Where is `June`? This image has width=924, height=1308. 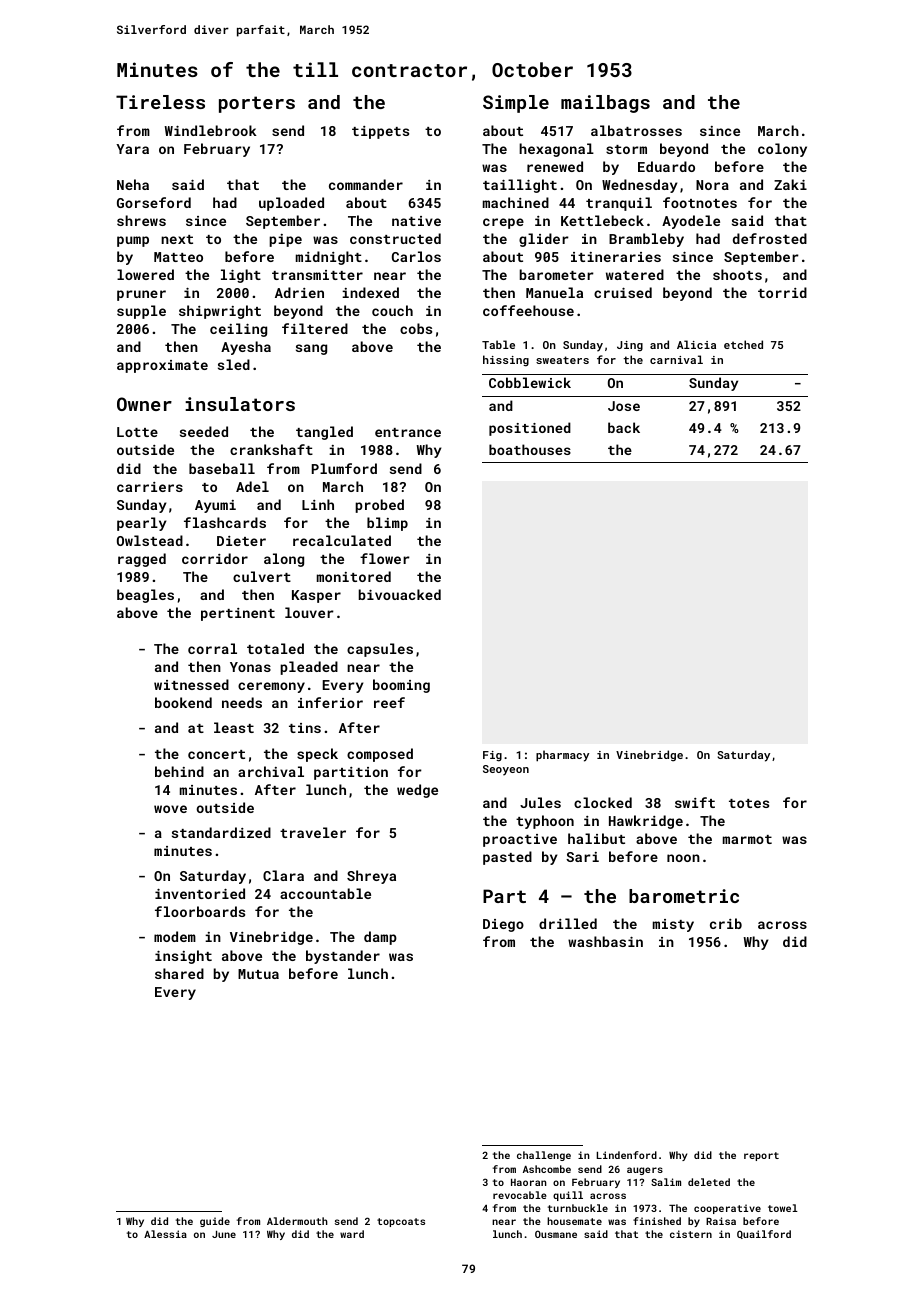 June is located at coordinates (224, 1234).
